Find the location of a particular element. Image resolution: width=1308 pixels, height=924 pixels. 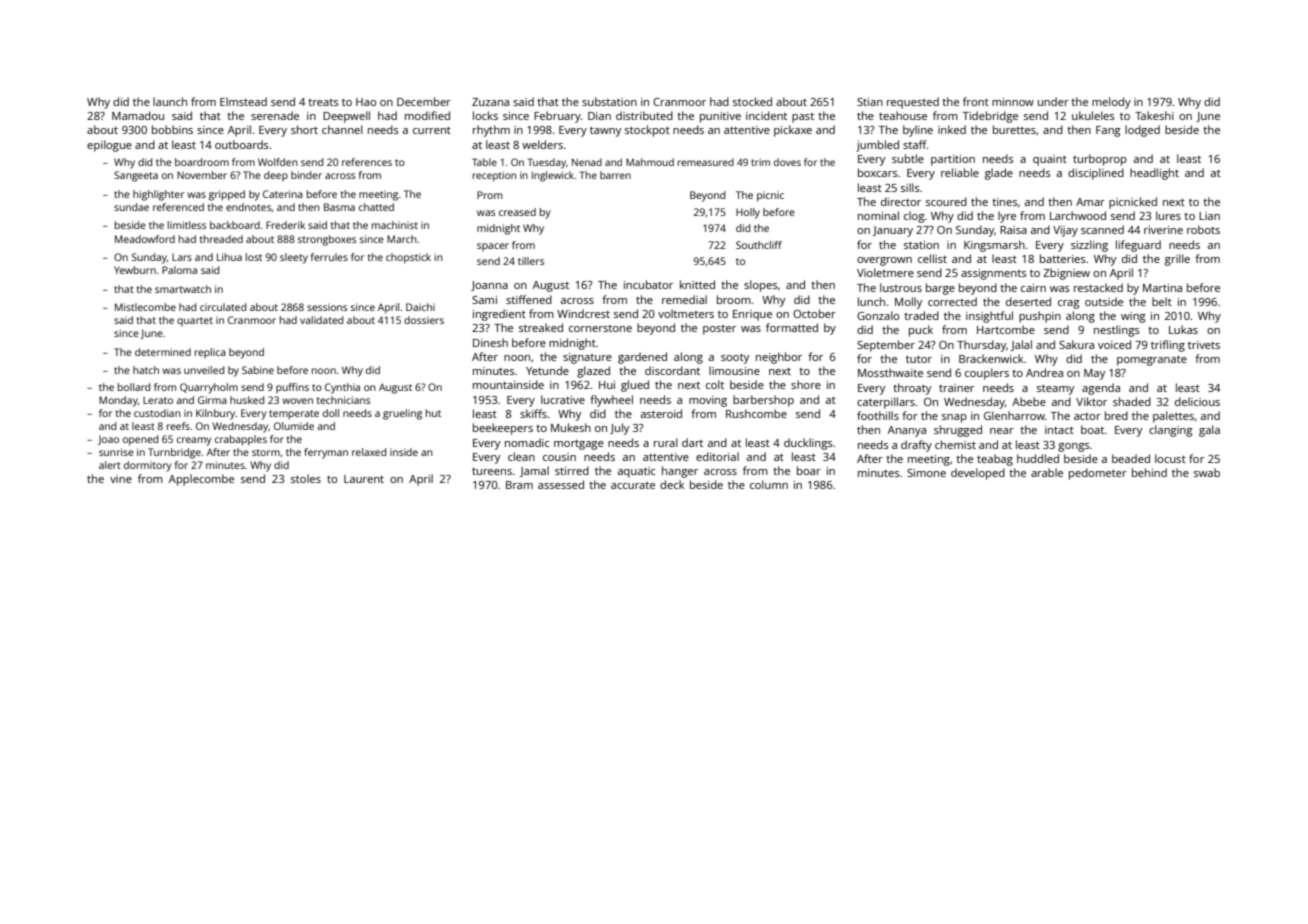

Basma is located at coordinates (339, 207).
